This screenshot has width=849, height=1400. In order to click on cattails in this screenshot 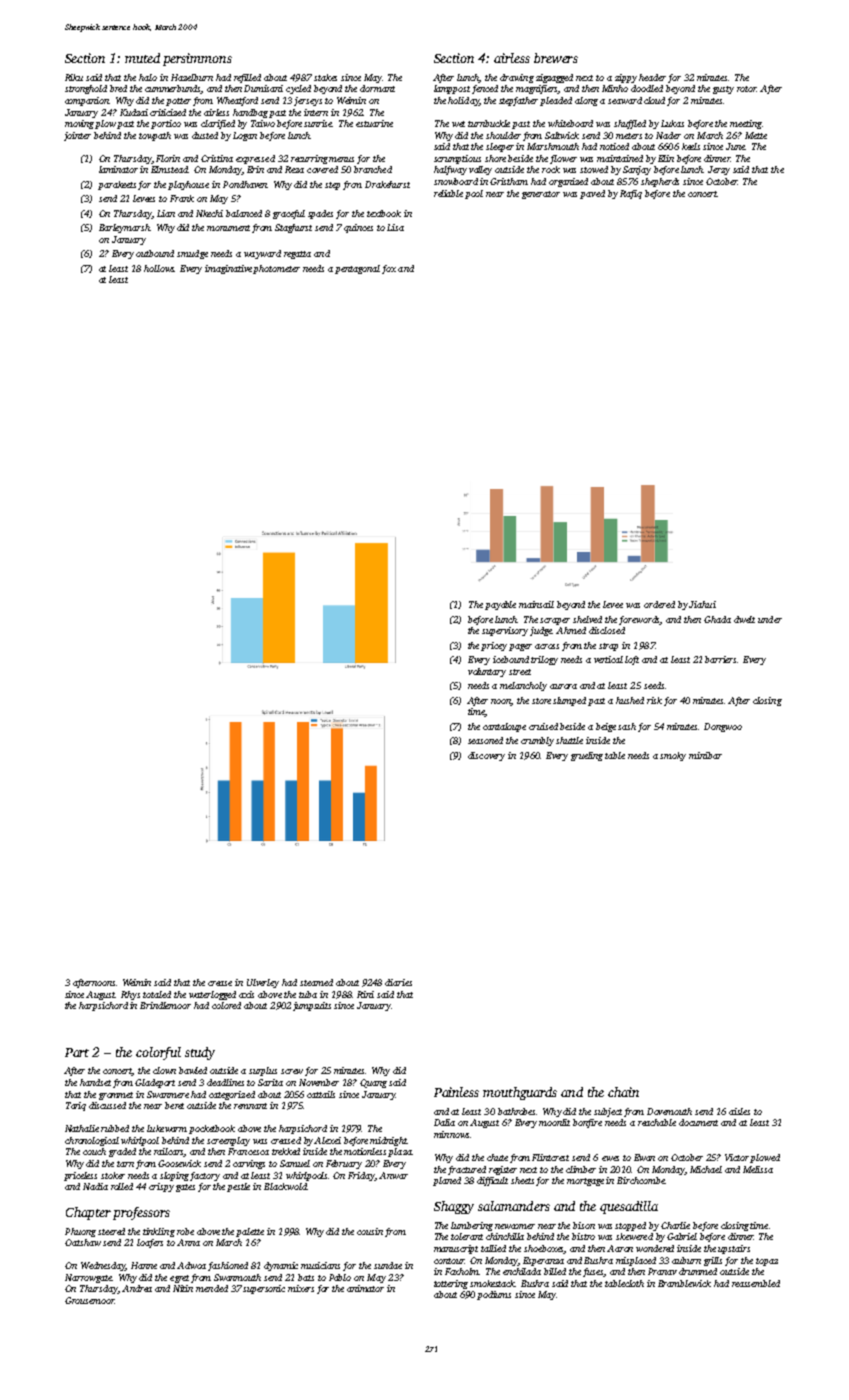, I will do `click(321, 1094)`.
